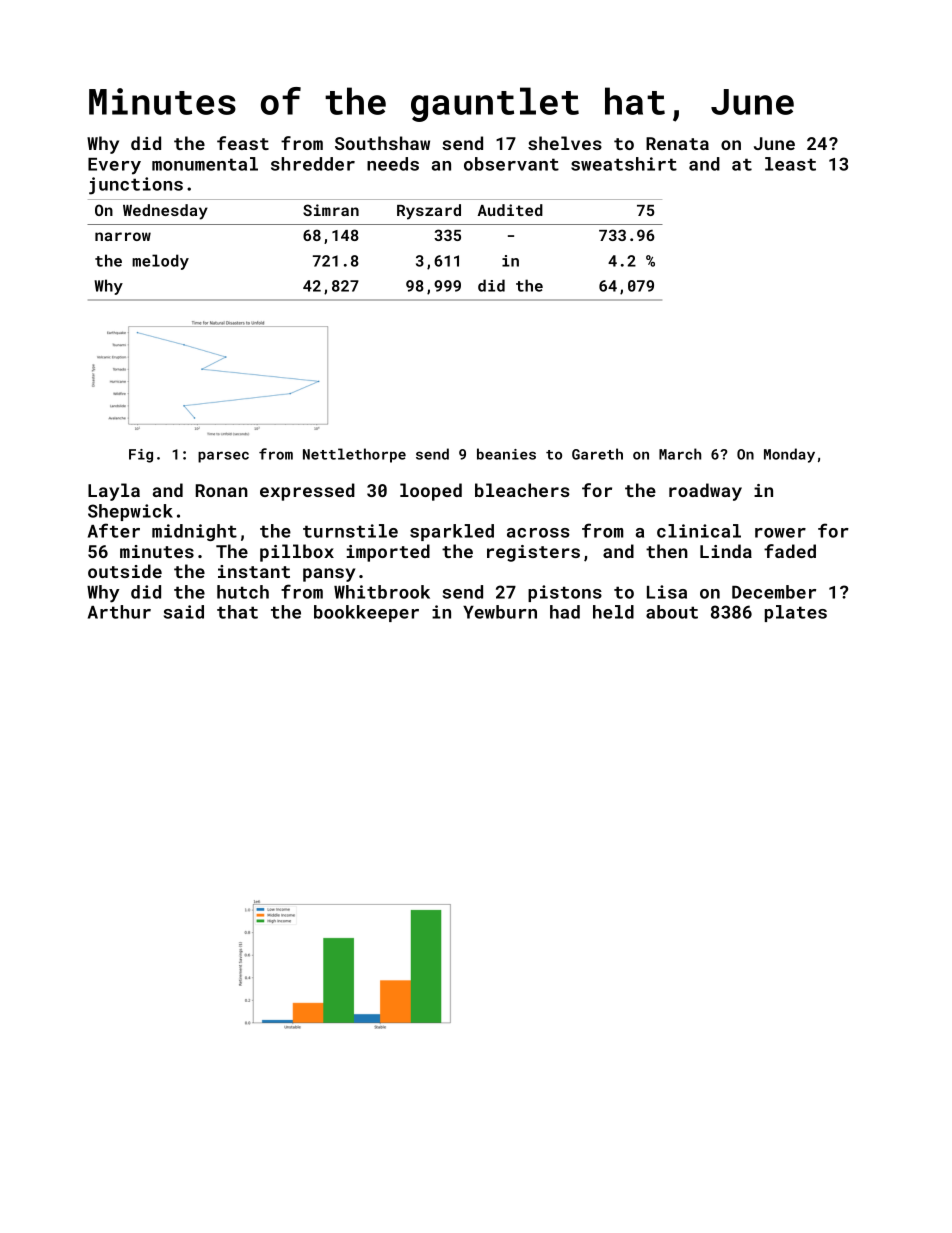  What do you see at coordinates (452, 532) in the document?
I see `sparkled` at bounding box center [452, 532].
